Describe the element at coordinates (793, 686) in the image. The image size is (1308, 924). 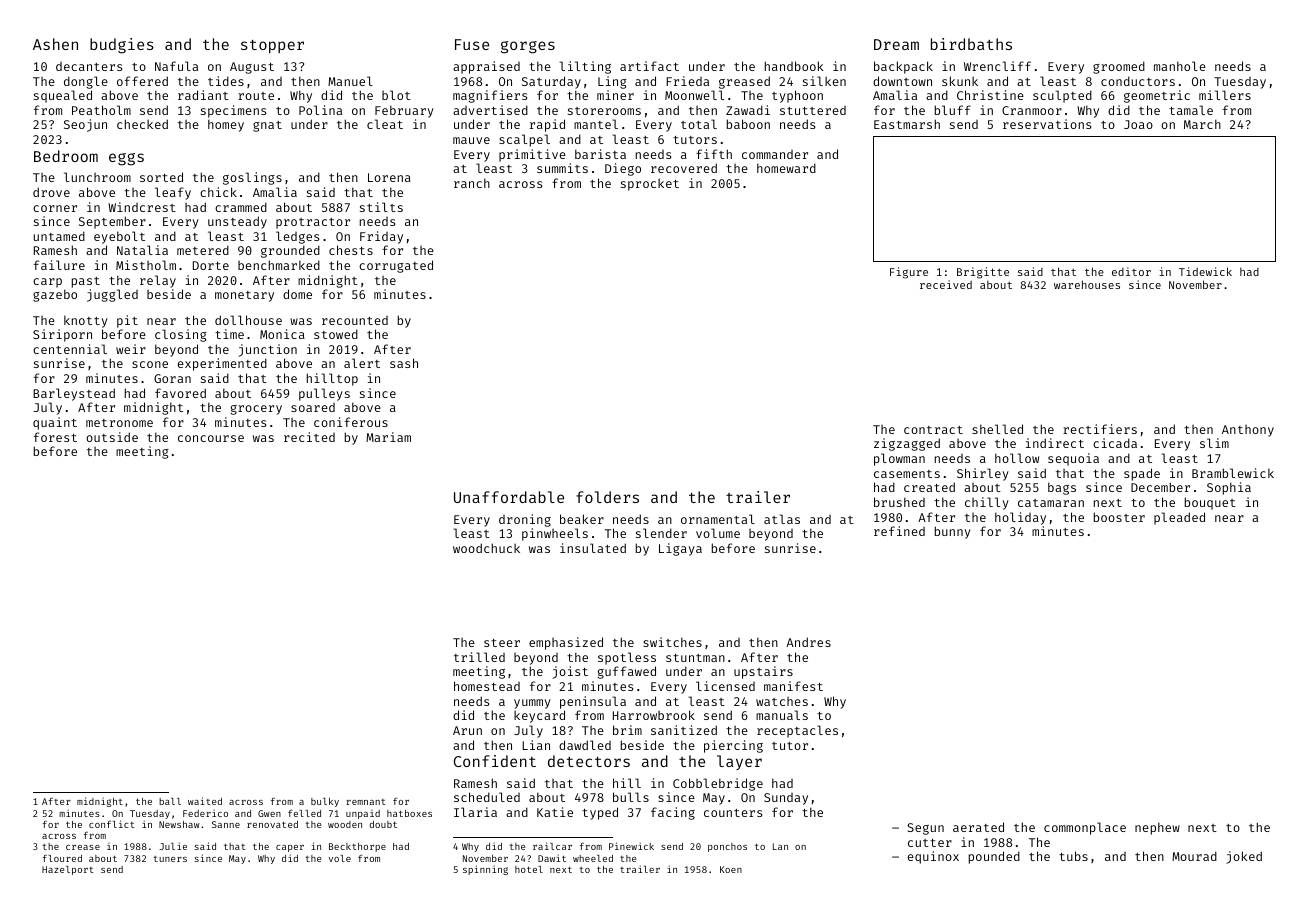
I see `manifest` at that location.
